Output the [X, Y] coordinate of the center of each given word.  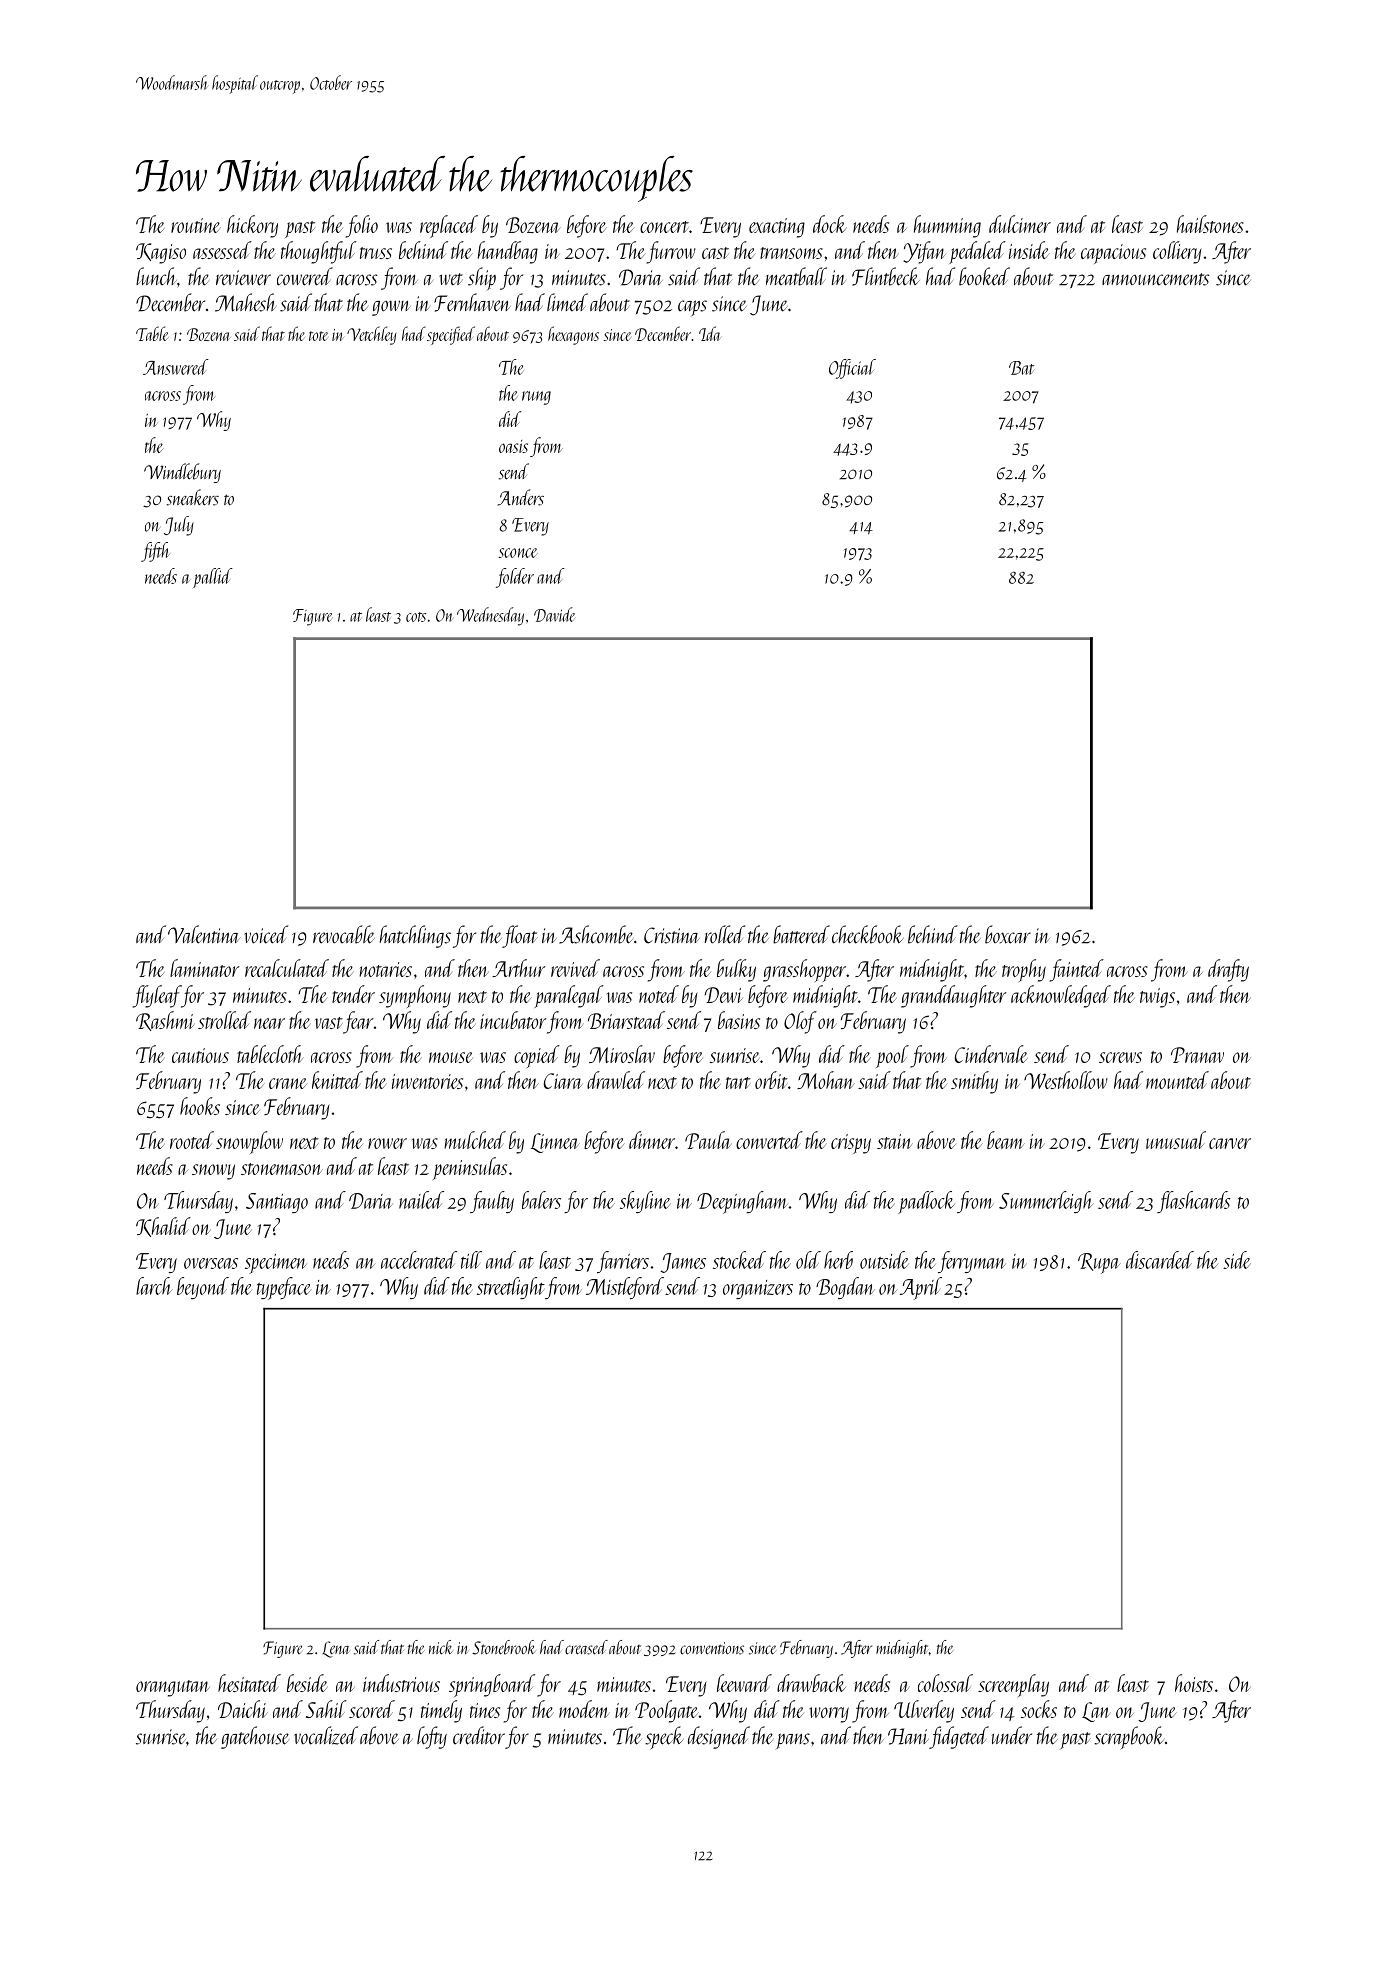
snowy [213, 1172]
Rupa [1099, 1263]
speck [664, 1738]
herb [838, 1260]
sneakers [193, 497]
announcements [1155, 279]
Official [852, 369]
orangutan [173, 1688]
